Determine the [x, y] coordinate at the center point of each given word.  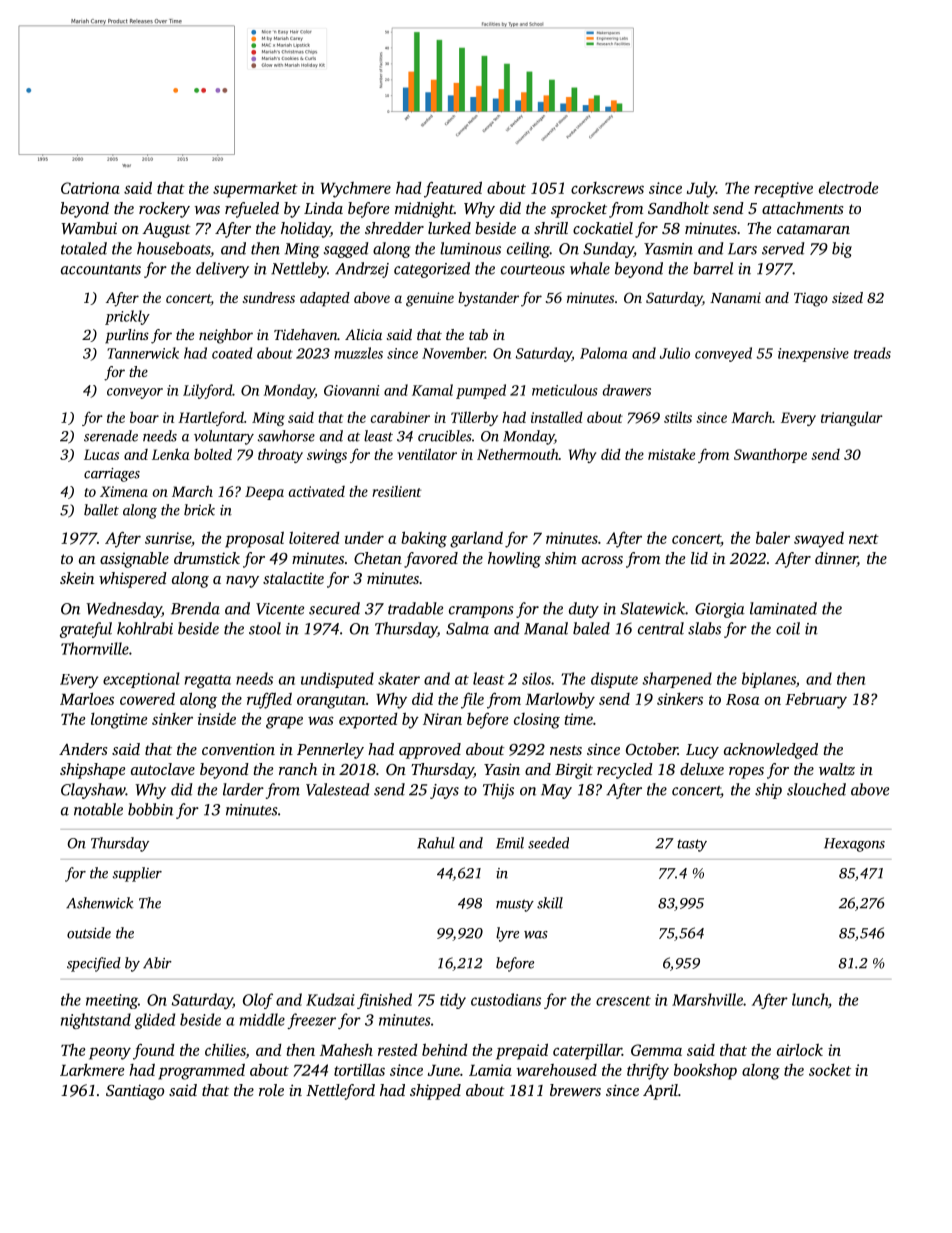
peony [110, 1053]
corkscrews [607, 188]
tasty [692, 845]
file [472, 700]
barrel [713, 268]
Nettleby [299, 270]
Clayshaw [93, 791]
